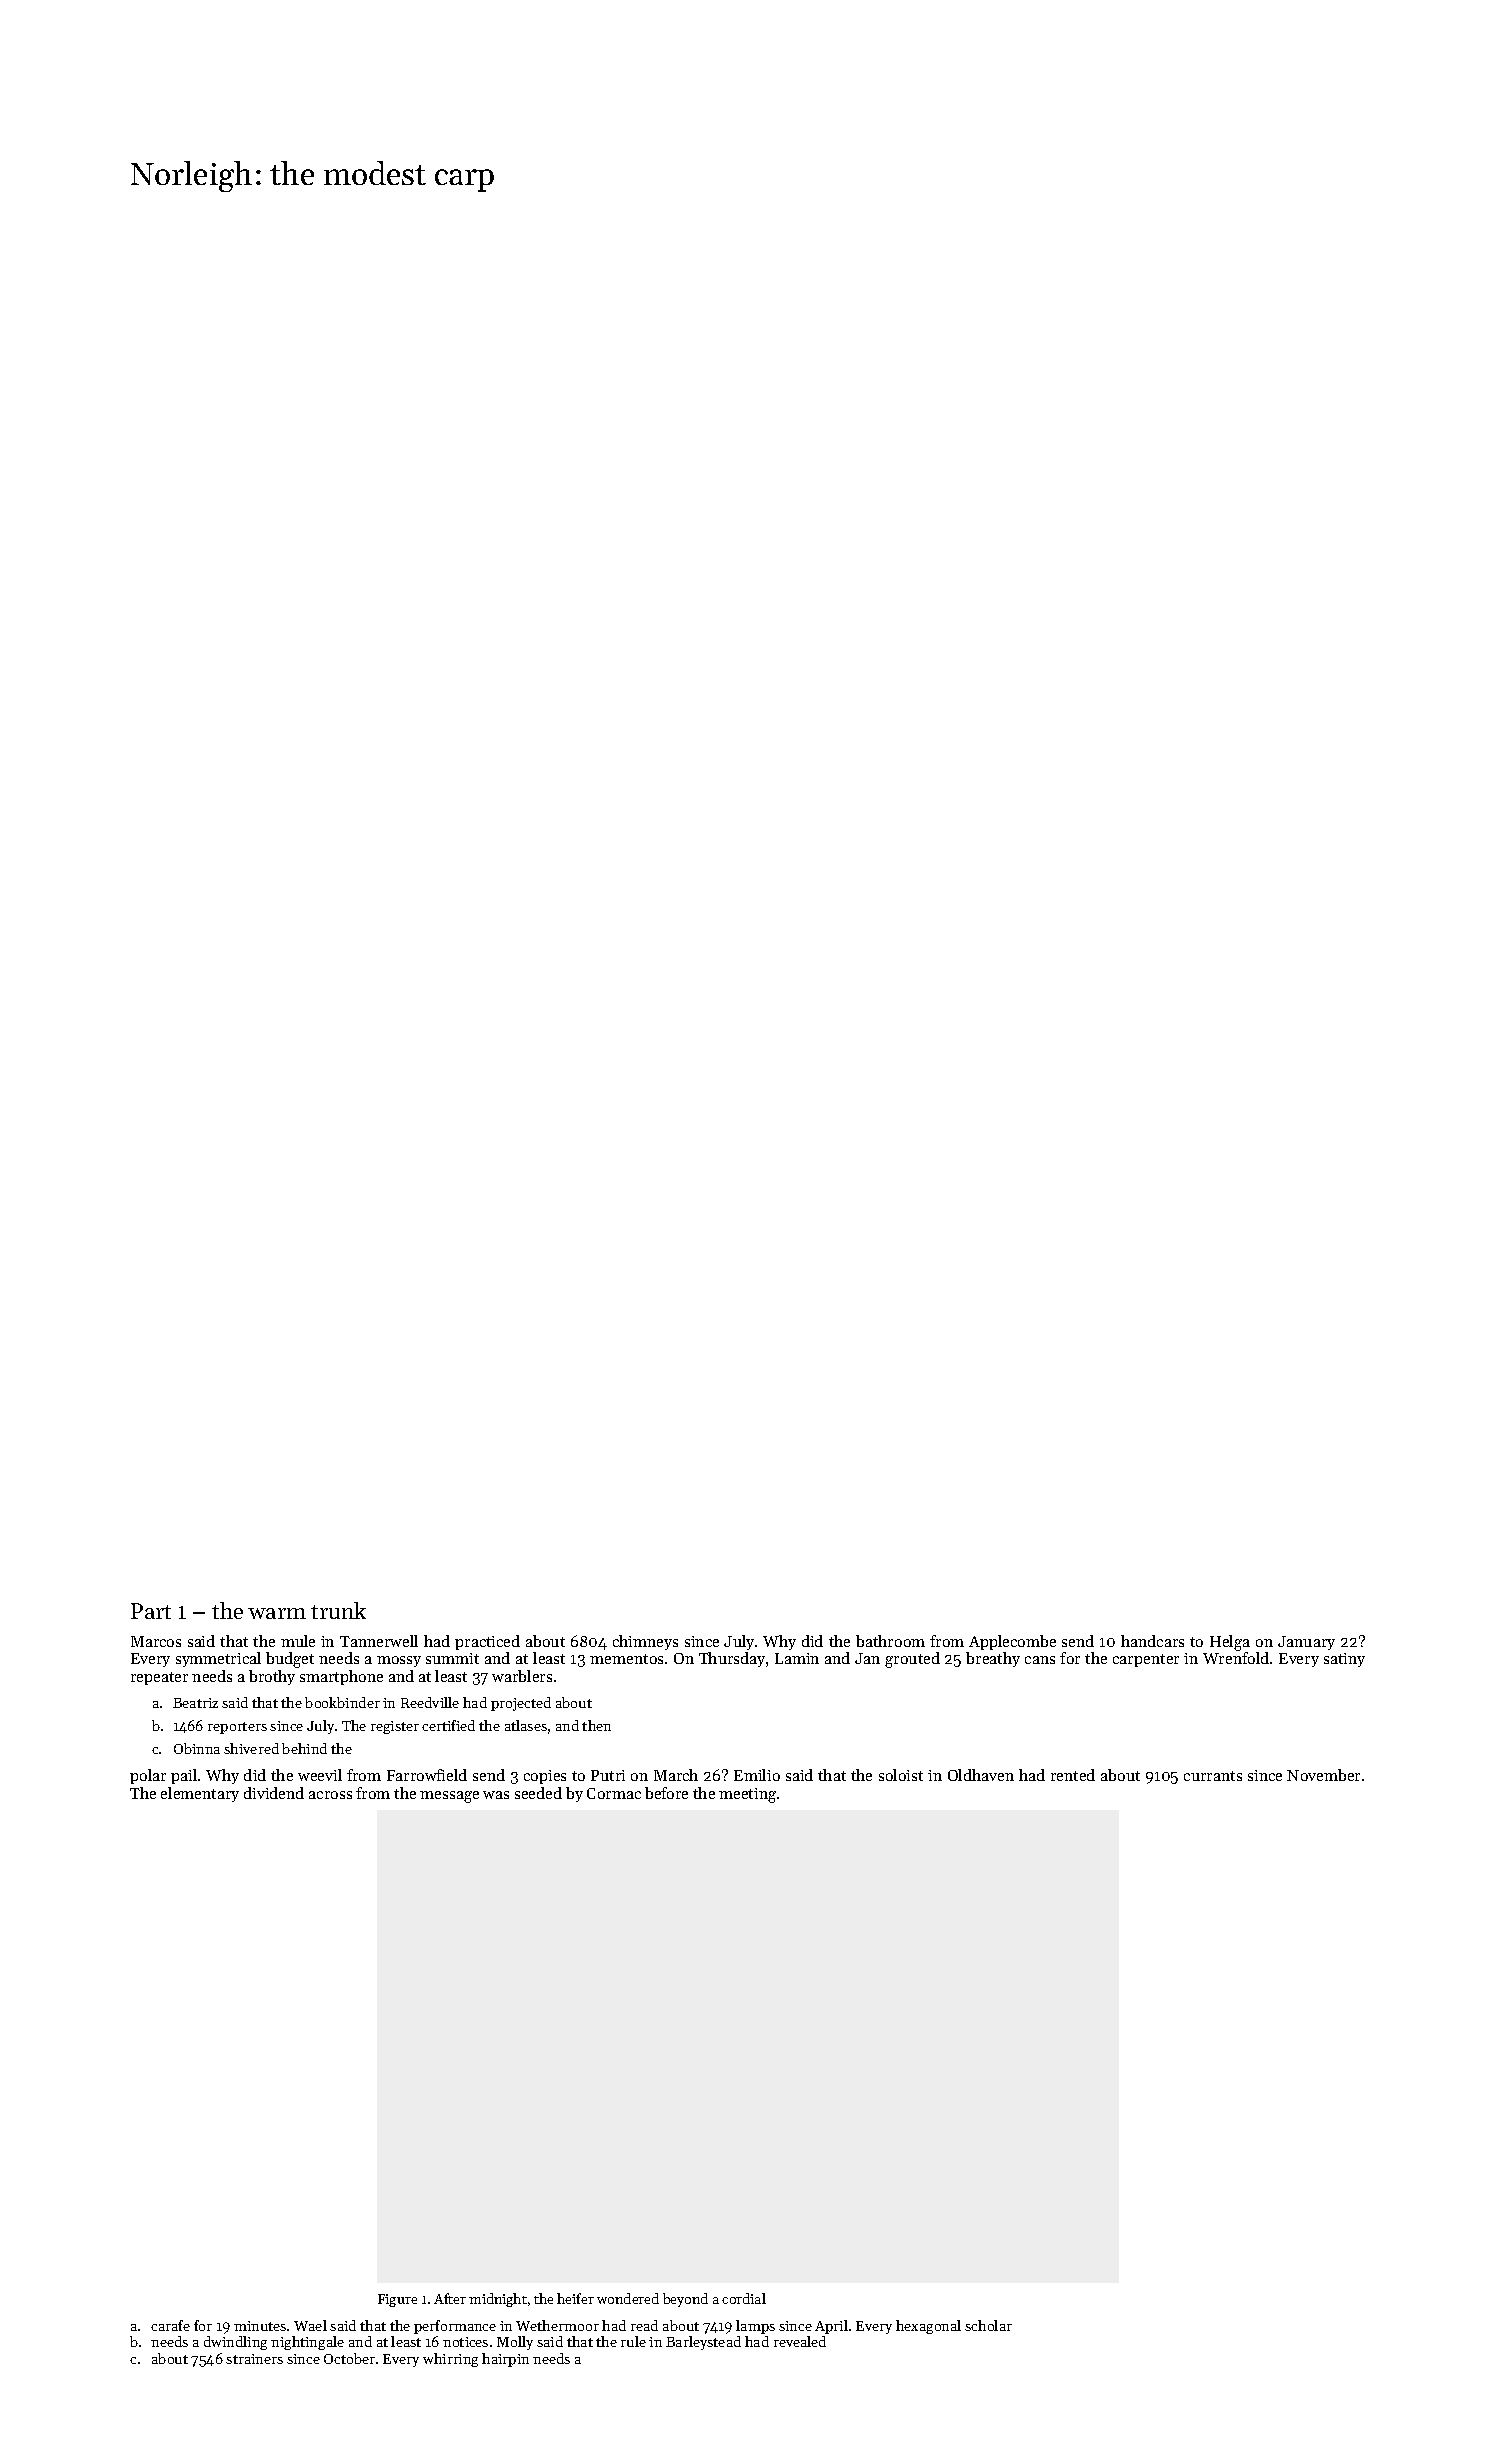 This image has width=1496, height=2464. What do you see at coordinates (274, 1793) in the image?
I see `dividend` at bounding box center [274, 1793].
